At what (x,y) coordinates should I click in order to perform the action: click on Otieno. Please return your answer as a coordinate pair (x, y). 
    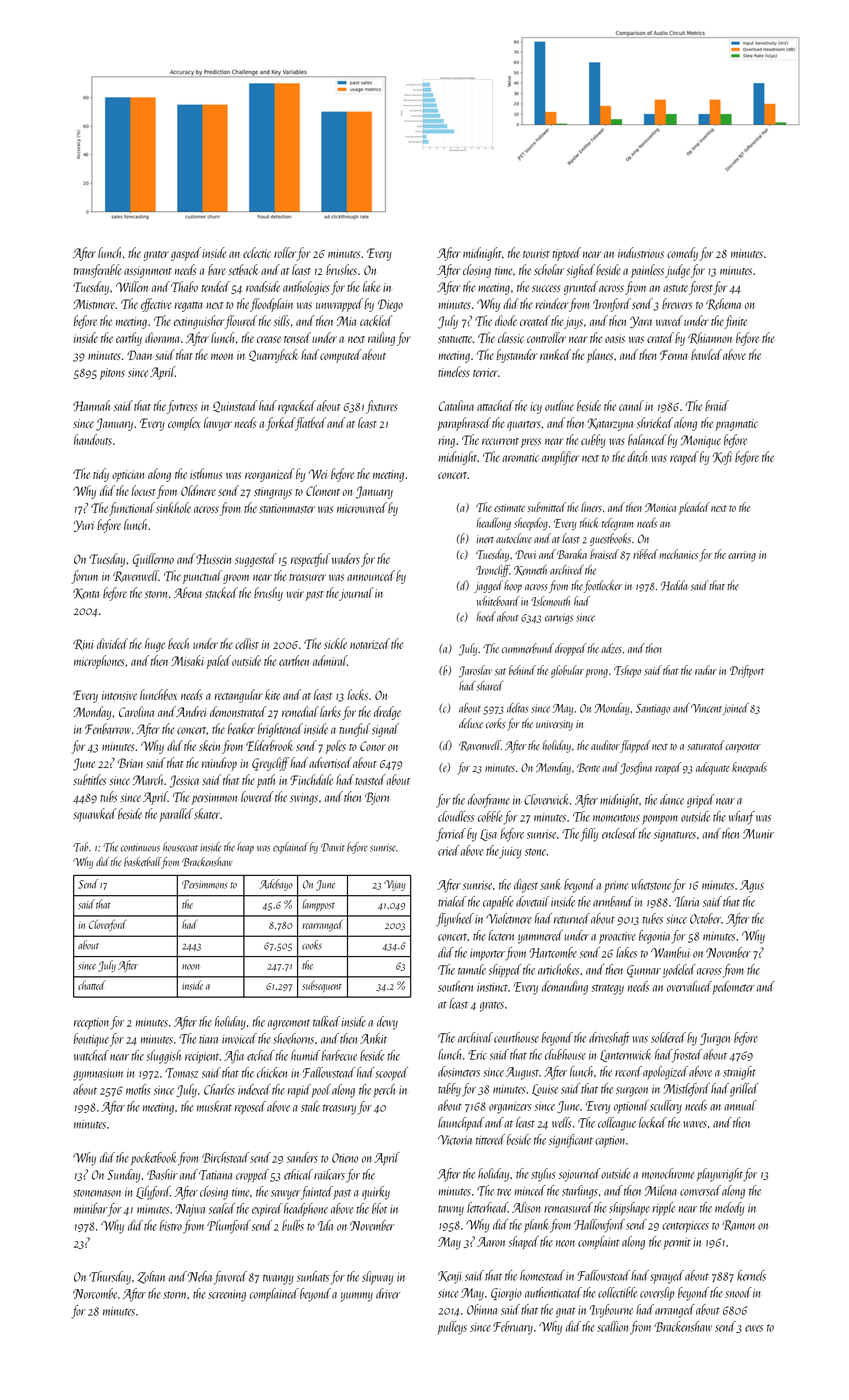
    Looking at the image, I should click on (345, 1158).
